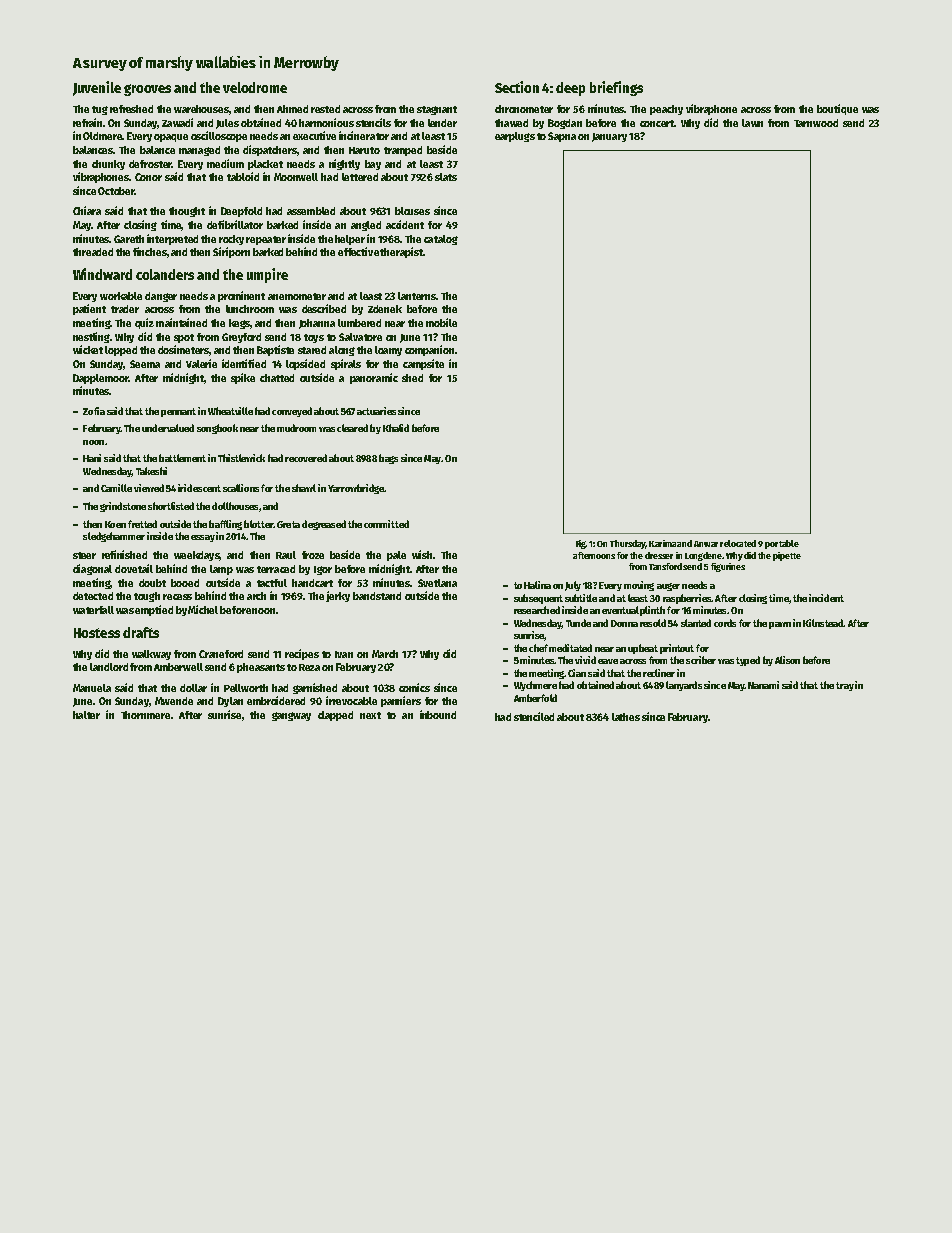 The image size is (952, 1233). Describe the element at coordinates (109, 667) in the screenshot. I see `landlord` at that location.
